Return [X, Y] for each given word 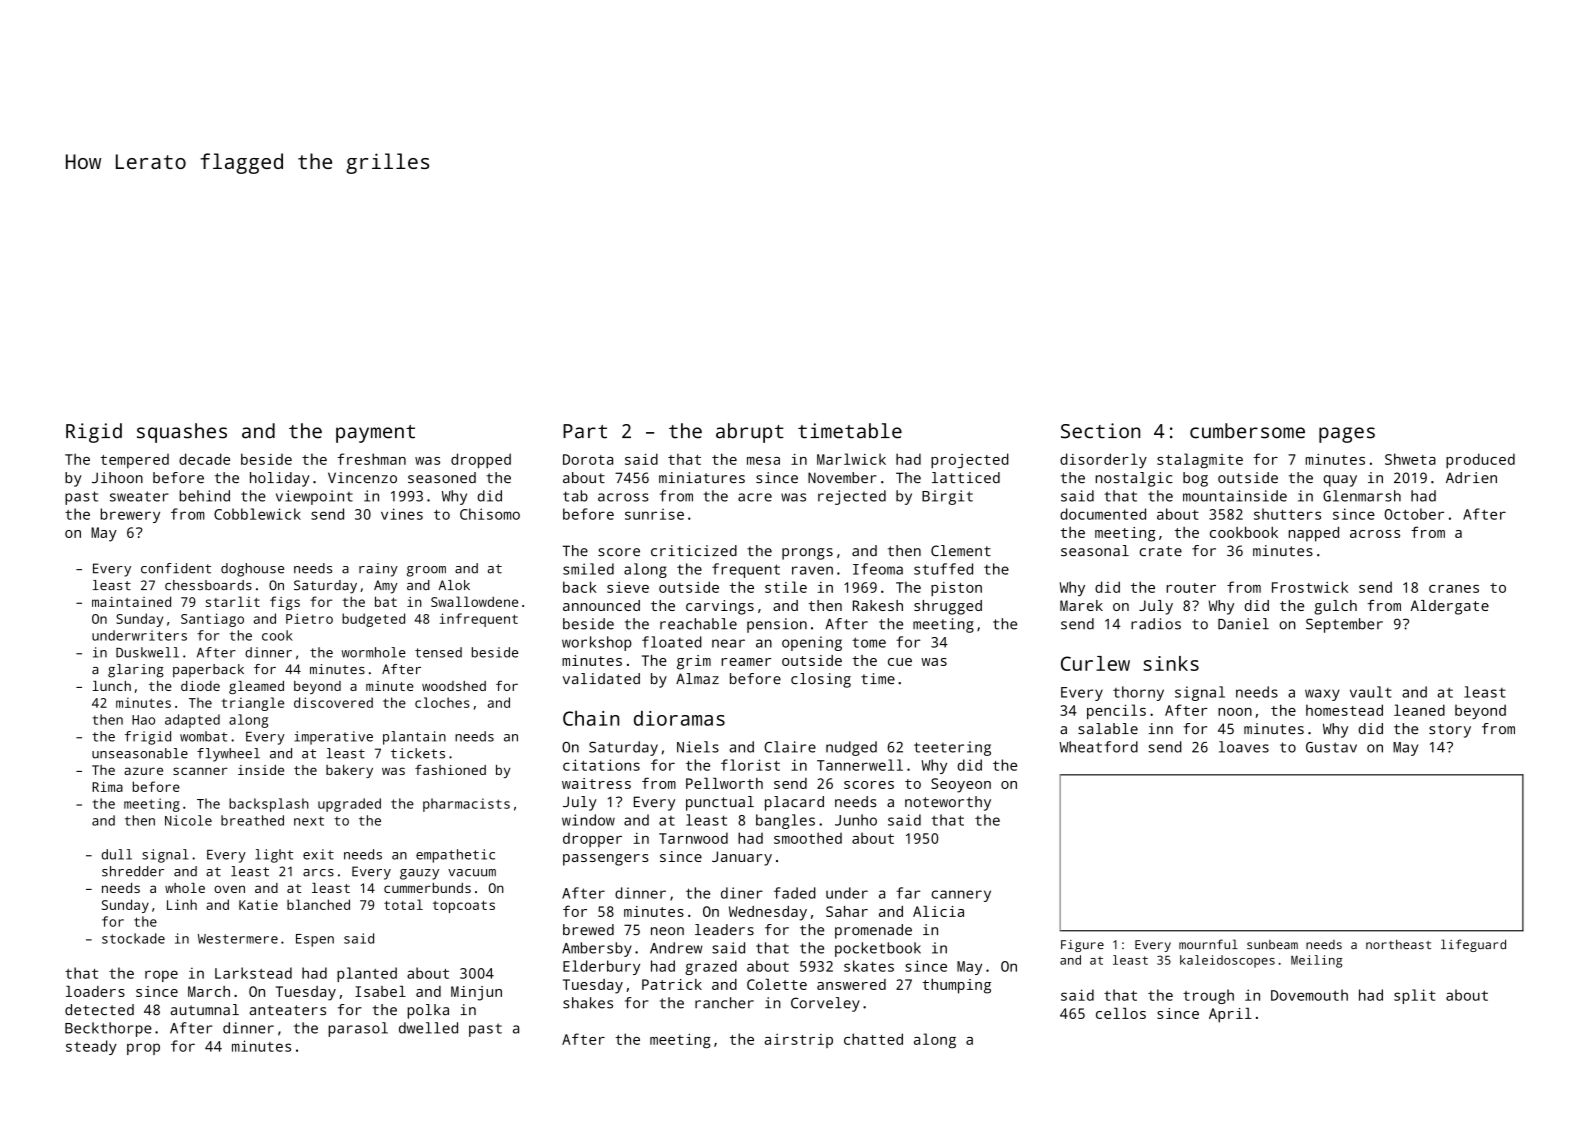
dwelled [428, 1028]
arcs [318, 873]
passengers [606, 860]
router [1191, 588]
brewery [130, 515]
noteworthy [948, 803]
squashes [182, 433]
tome [869, 642]
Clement [961, 551]
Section [1100, 431]
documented [1103, 514]
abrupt [750, 433]
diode [200, 686]
